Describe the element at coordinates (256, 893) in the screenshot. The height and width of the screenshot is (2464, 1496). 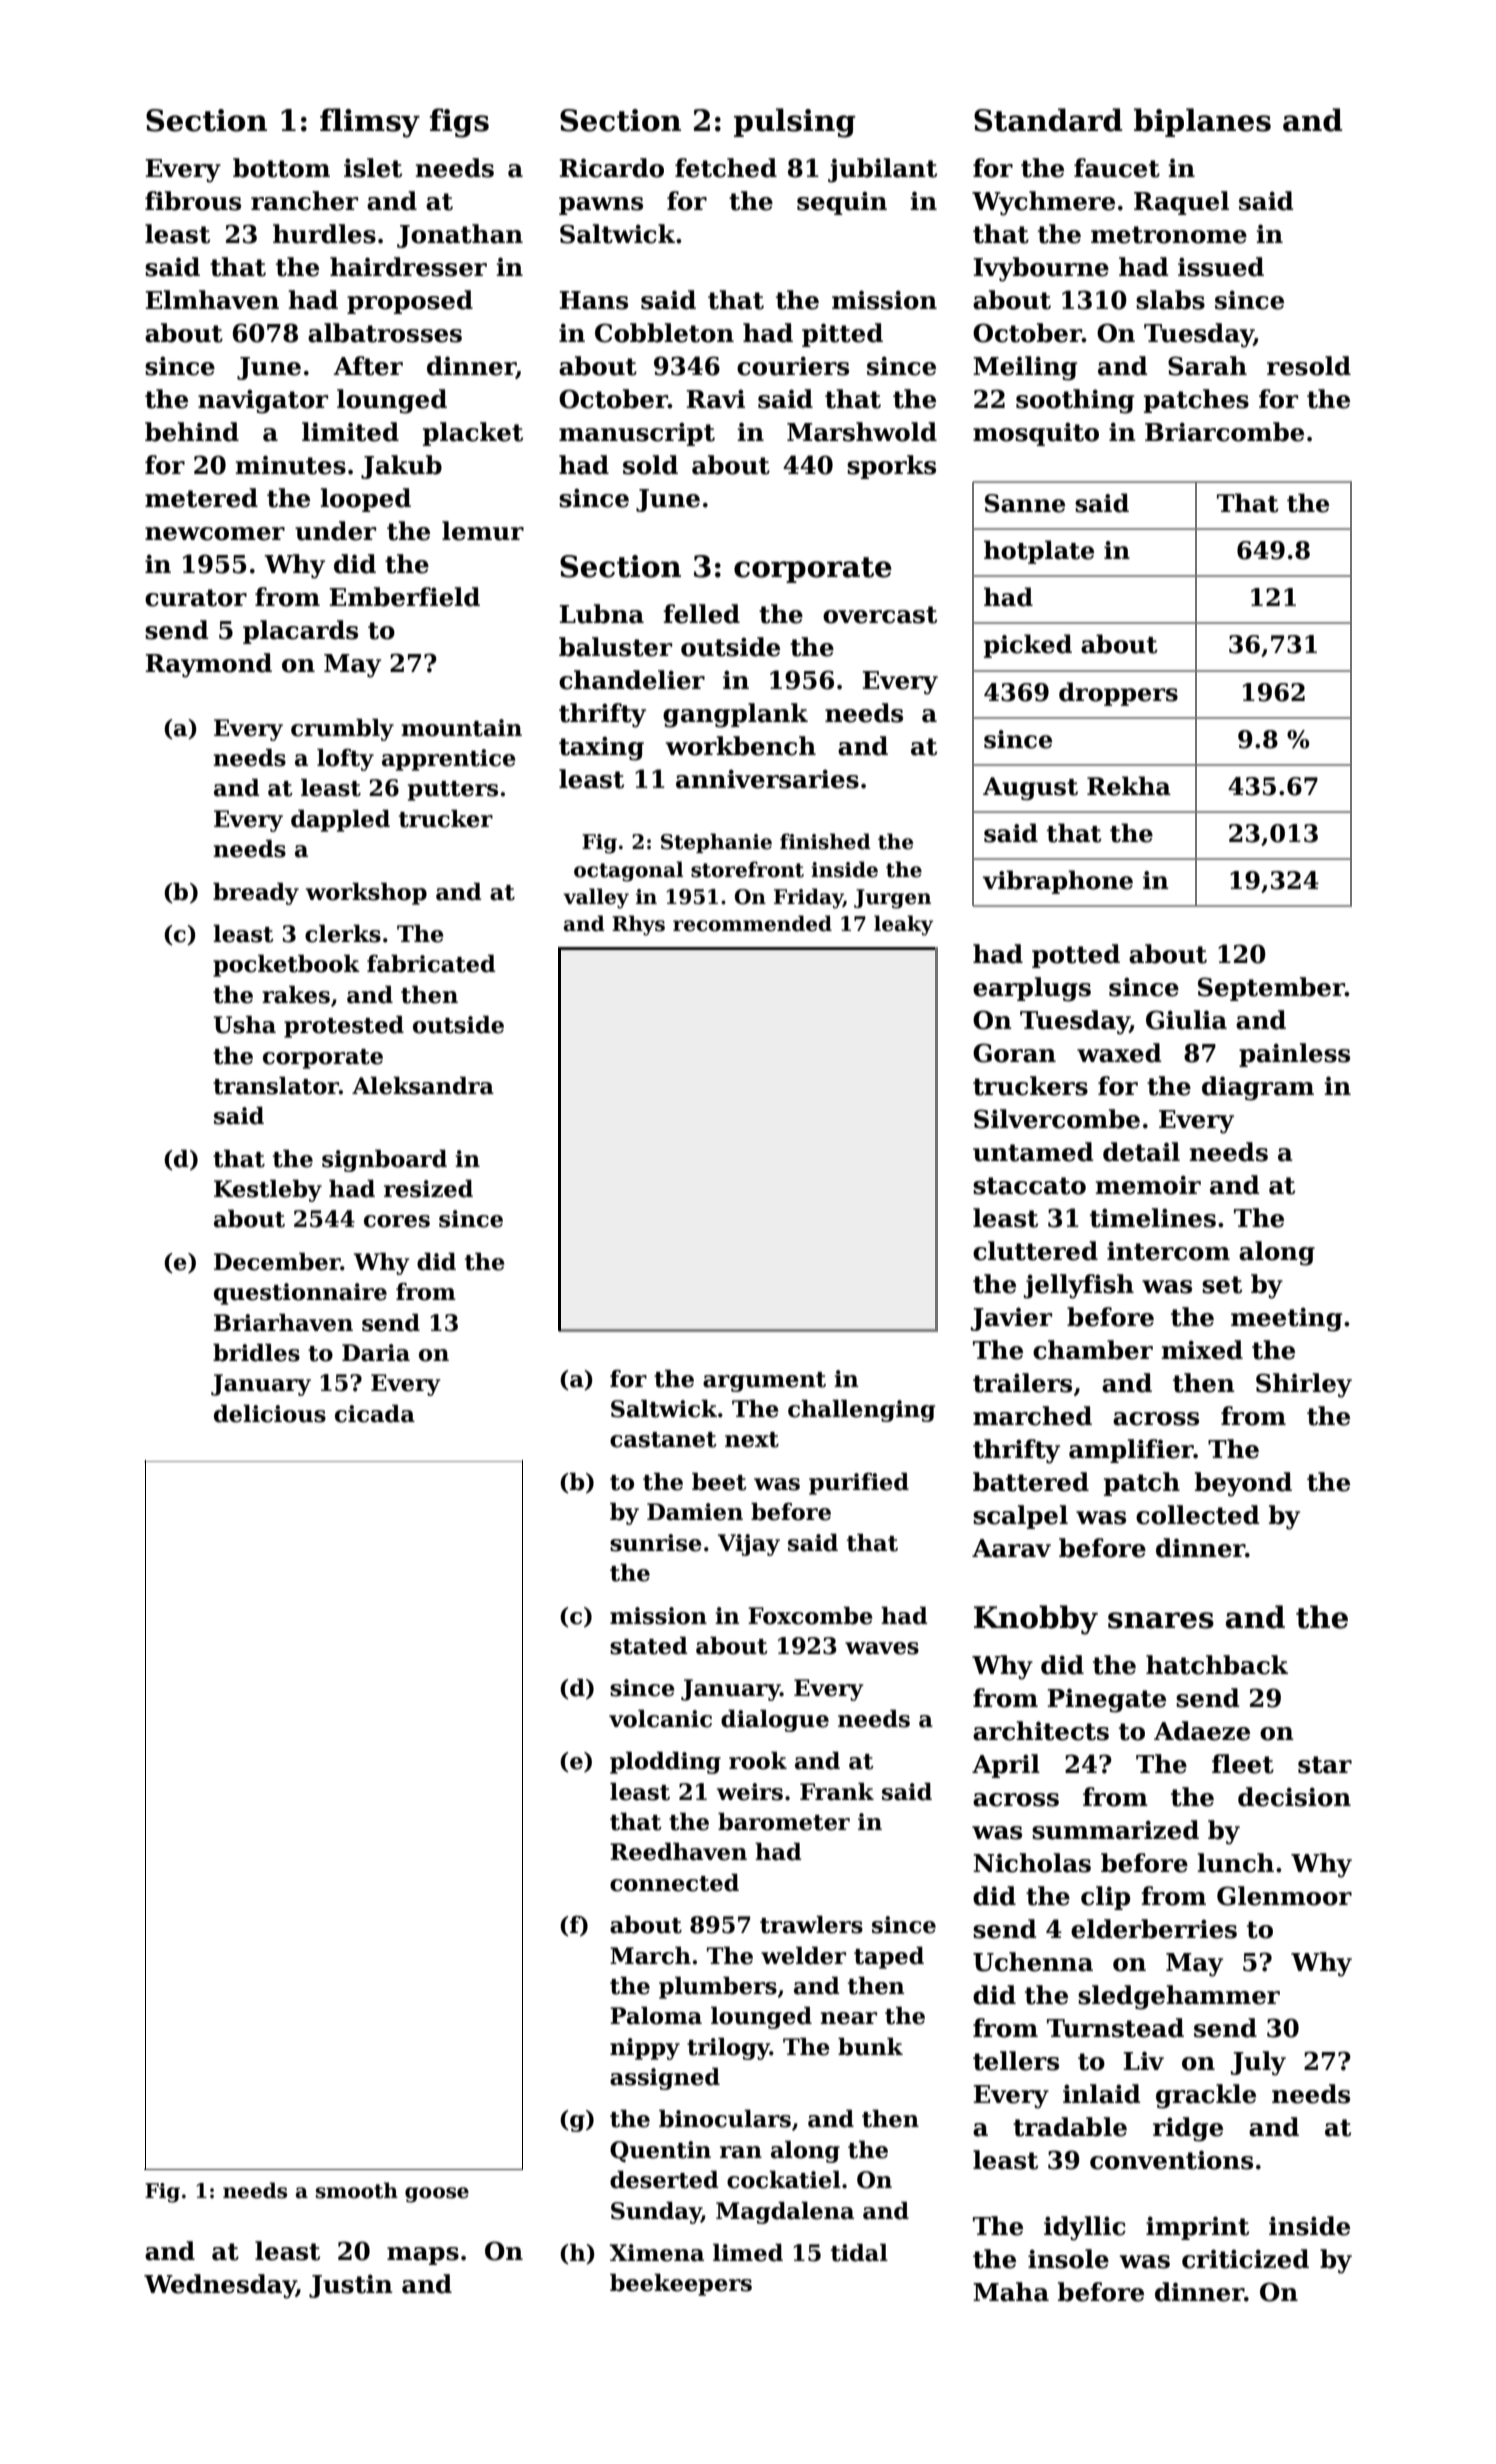
I see `bready` at that location.
